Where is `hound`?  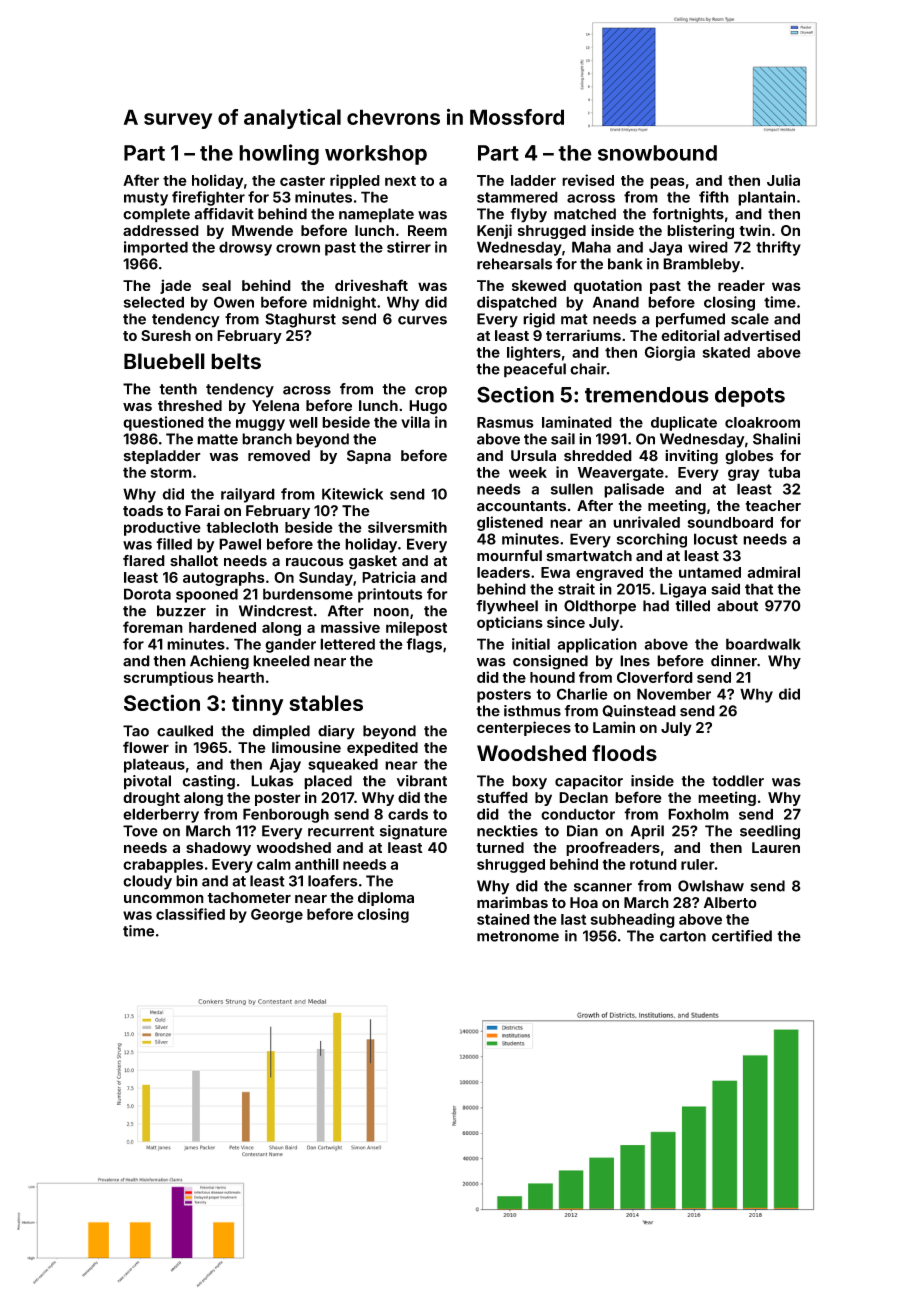 hound is located at coordinates (552, 677).
